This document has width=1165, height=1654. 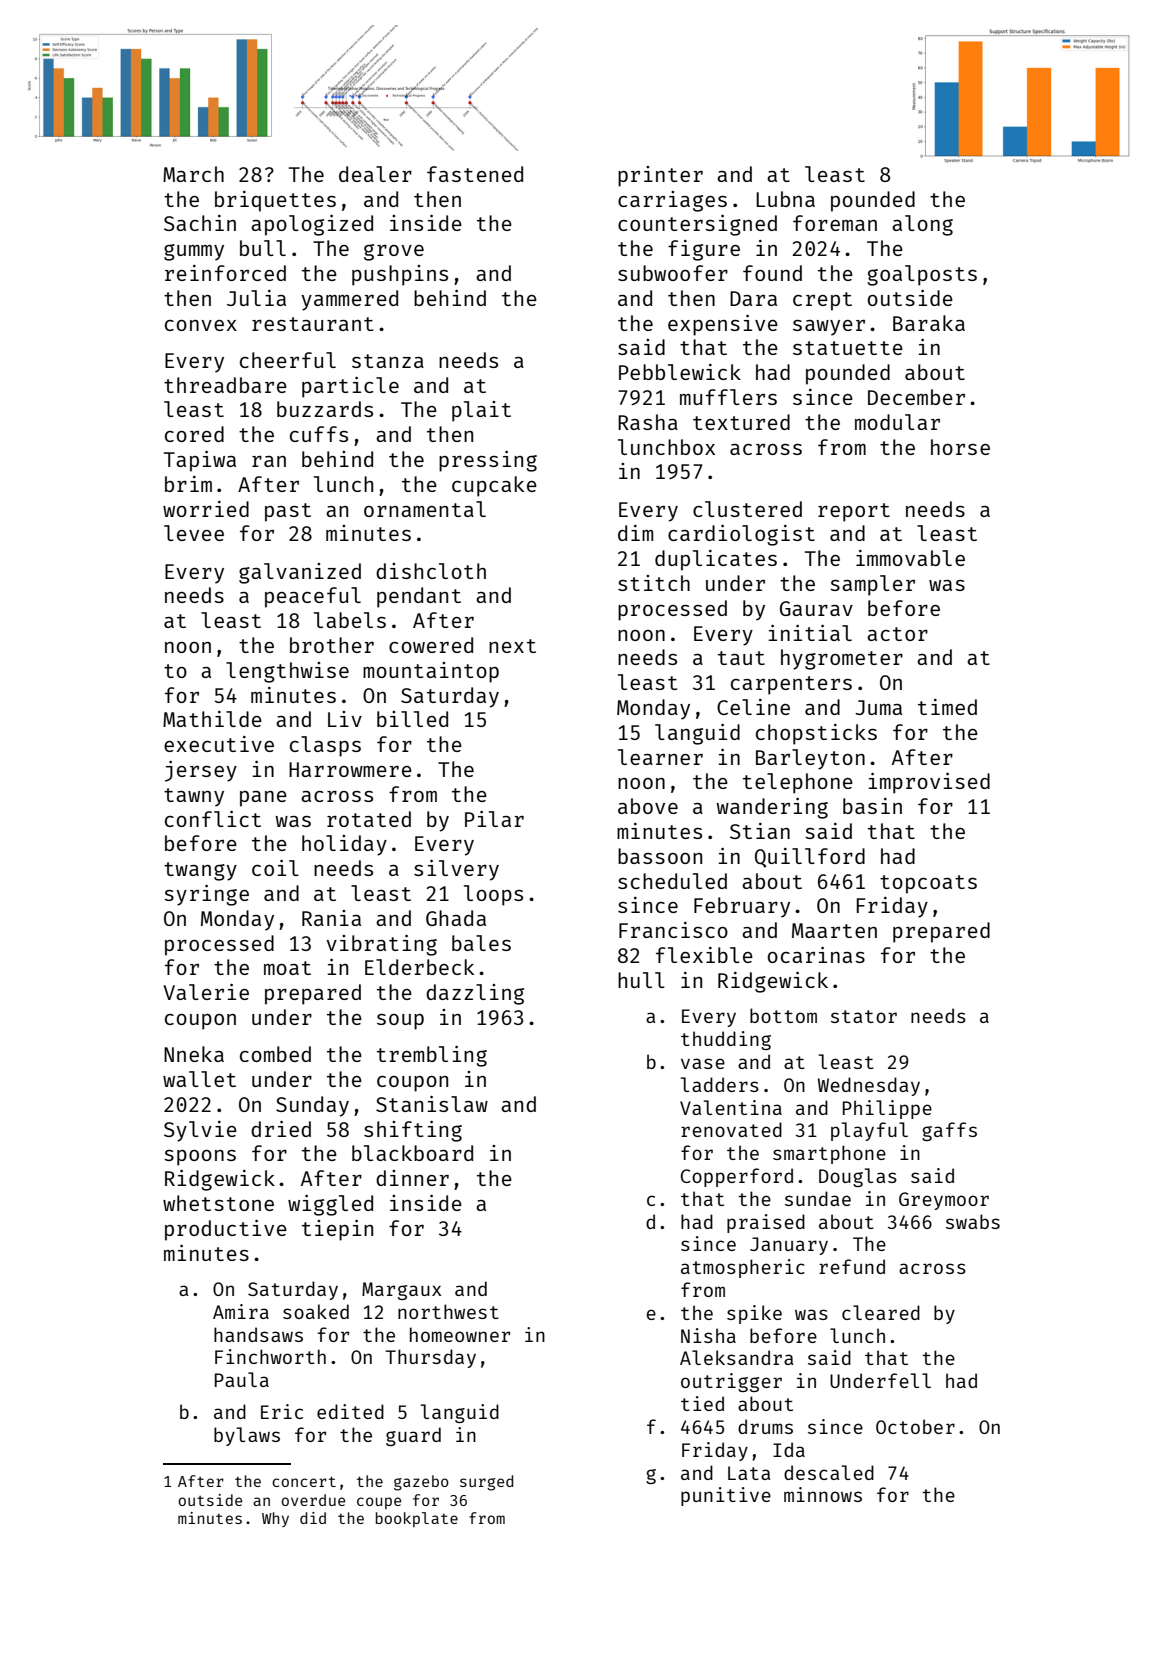 I want to click on bull, so click(x=263, y=248).
